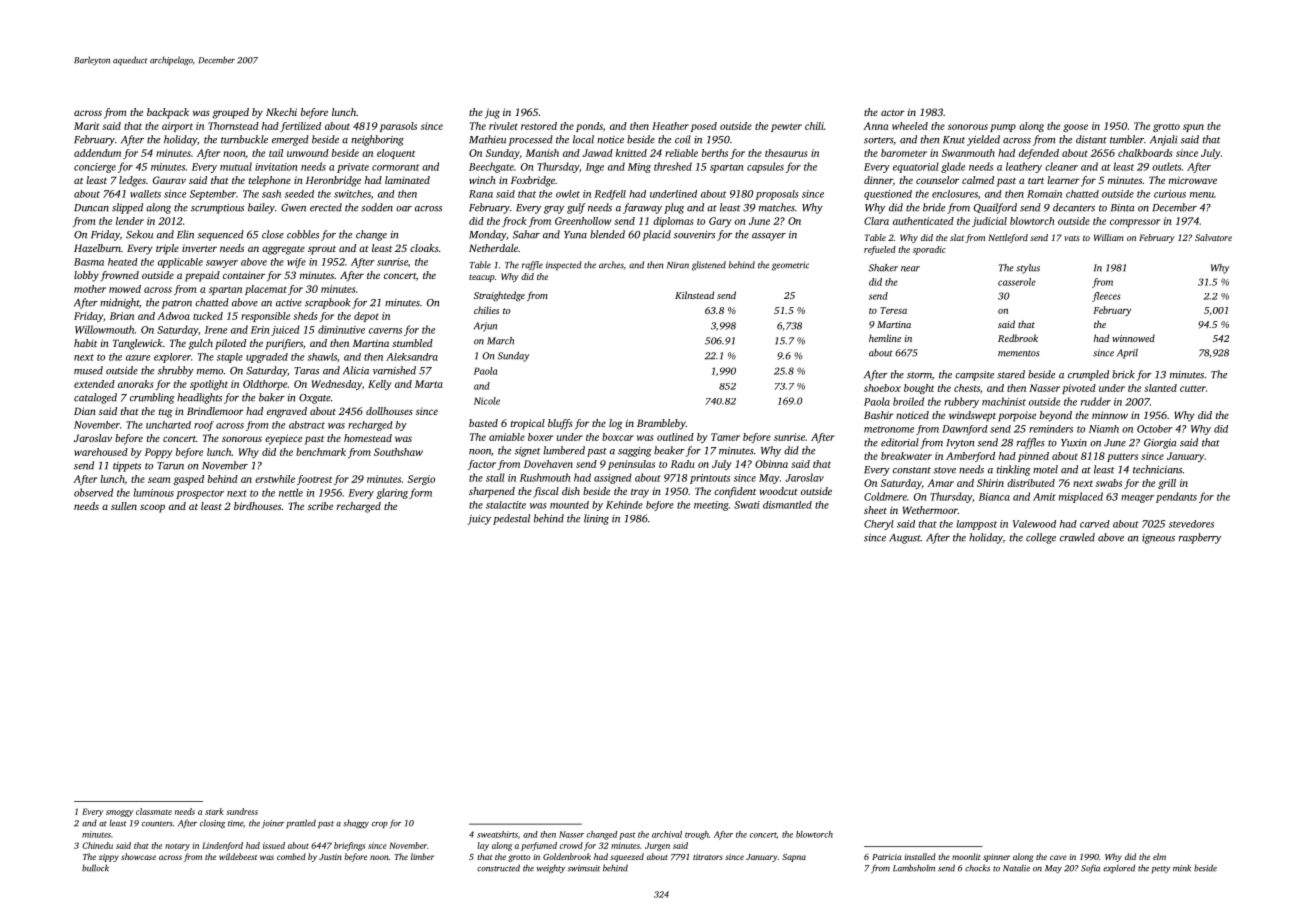  I want to click on backpack, so click(168, 113).
